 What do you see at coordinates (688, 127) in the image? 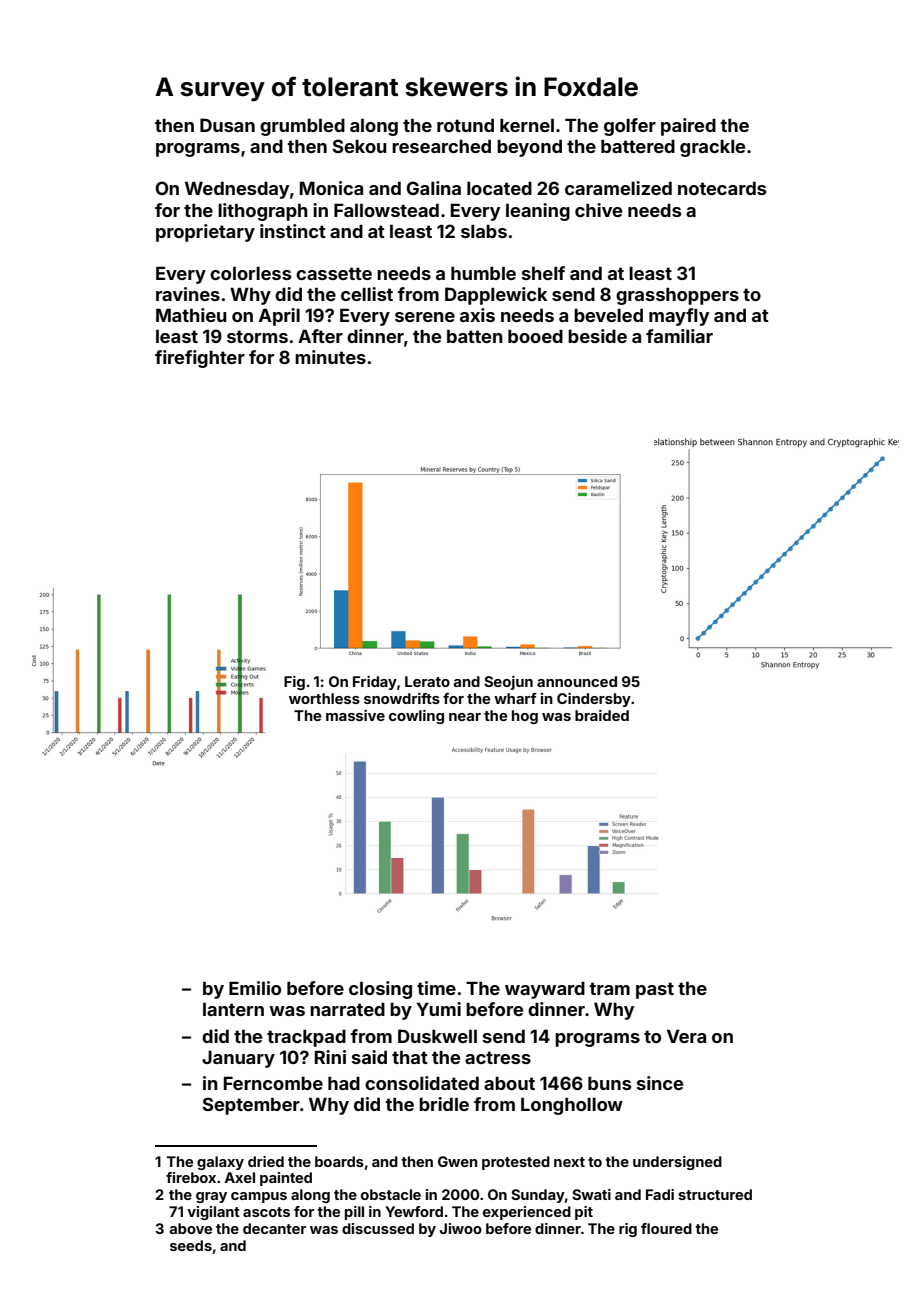
I see `paired` at bounding box center [688, 127].
